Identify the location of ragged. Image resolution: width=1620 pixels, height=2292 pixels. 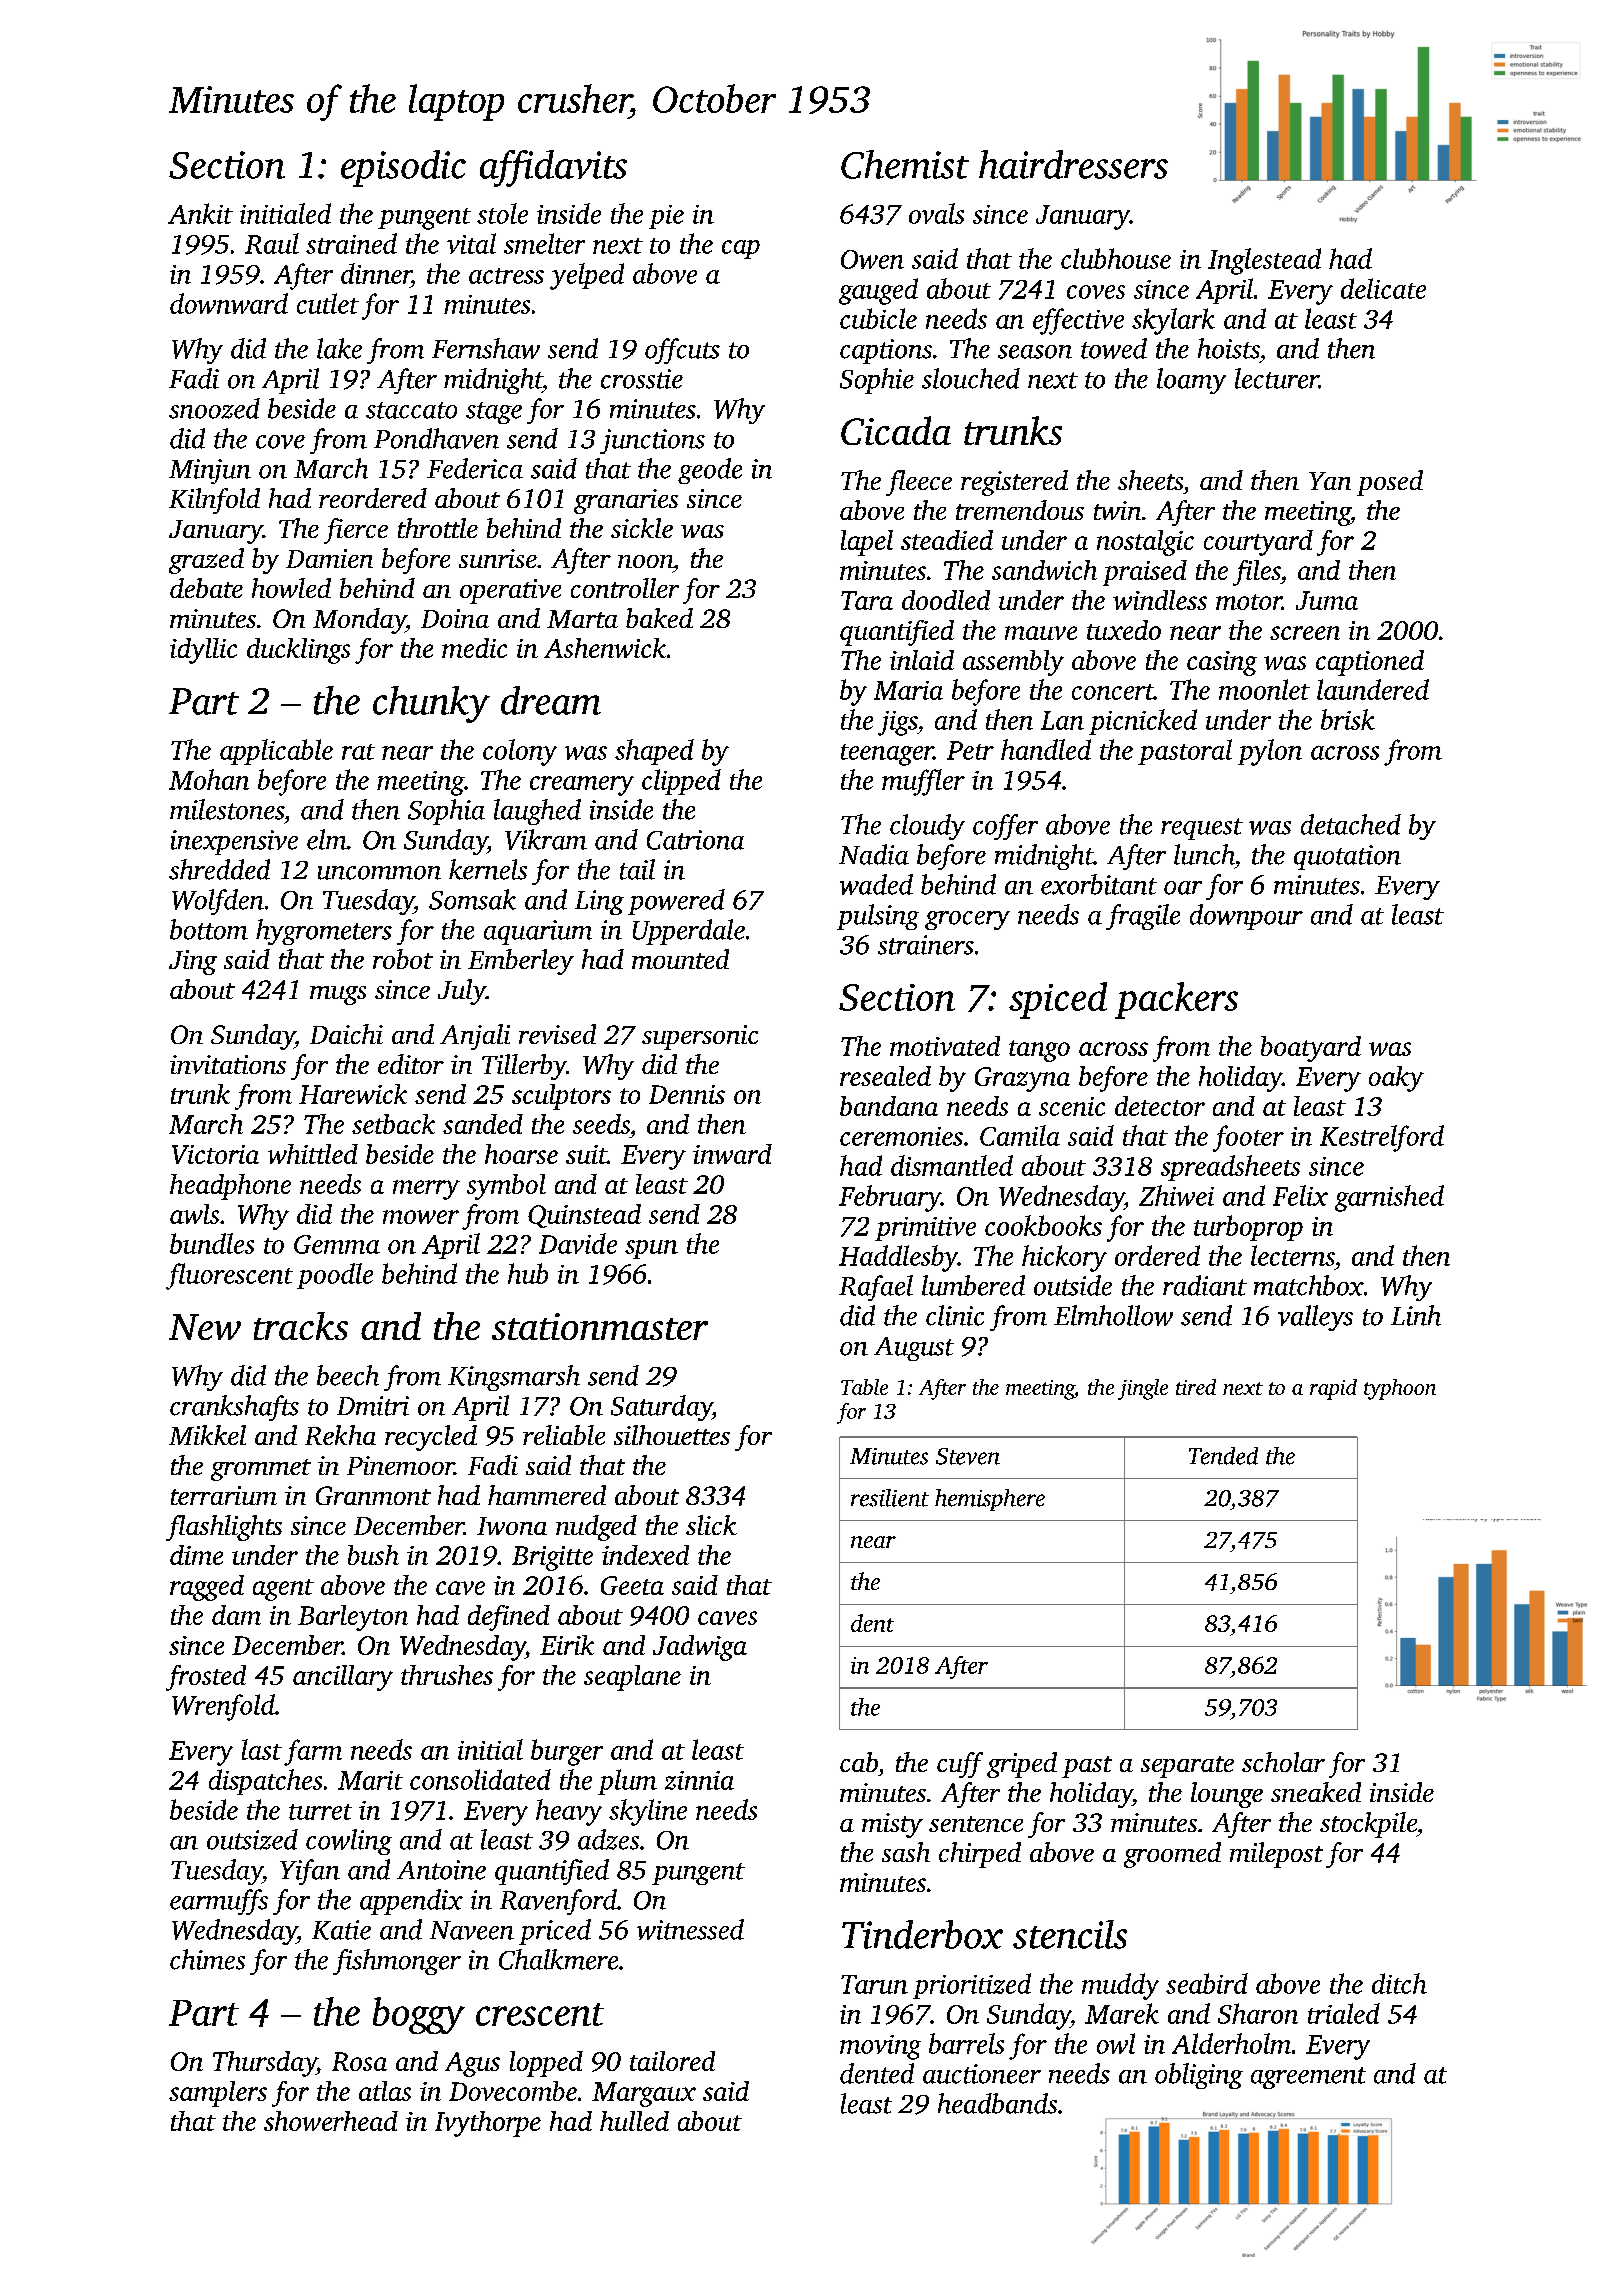
(207, 1588).
